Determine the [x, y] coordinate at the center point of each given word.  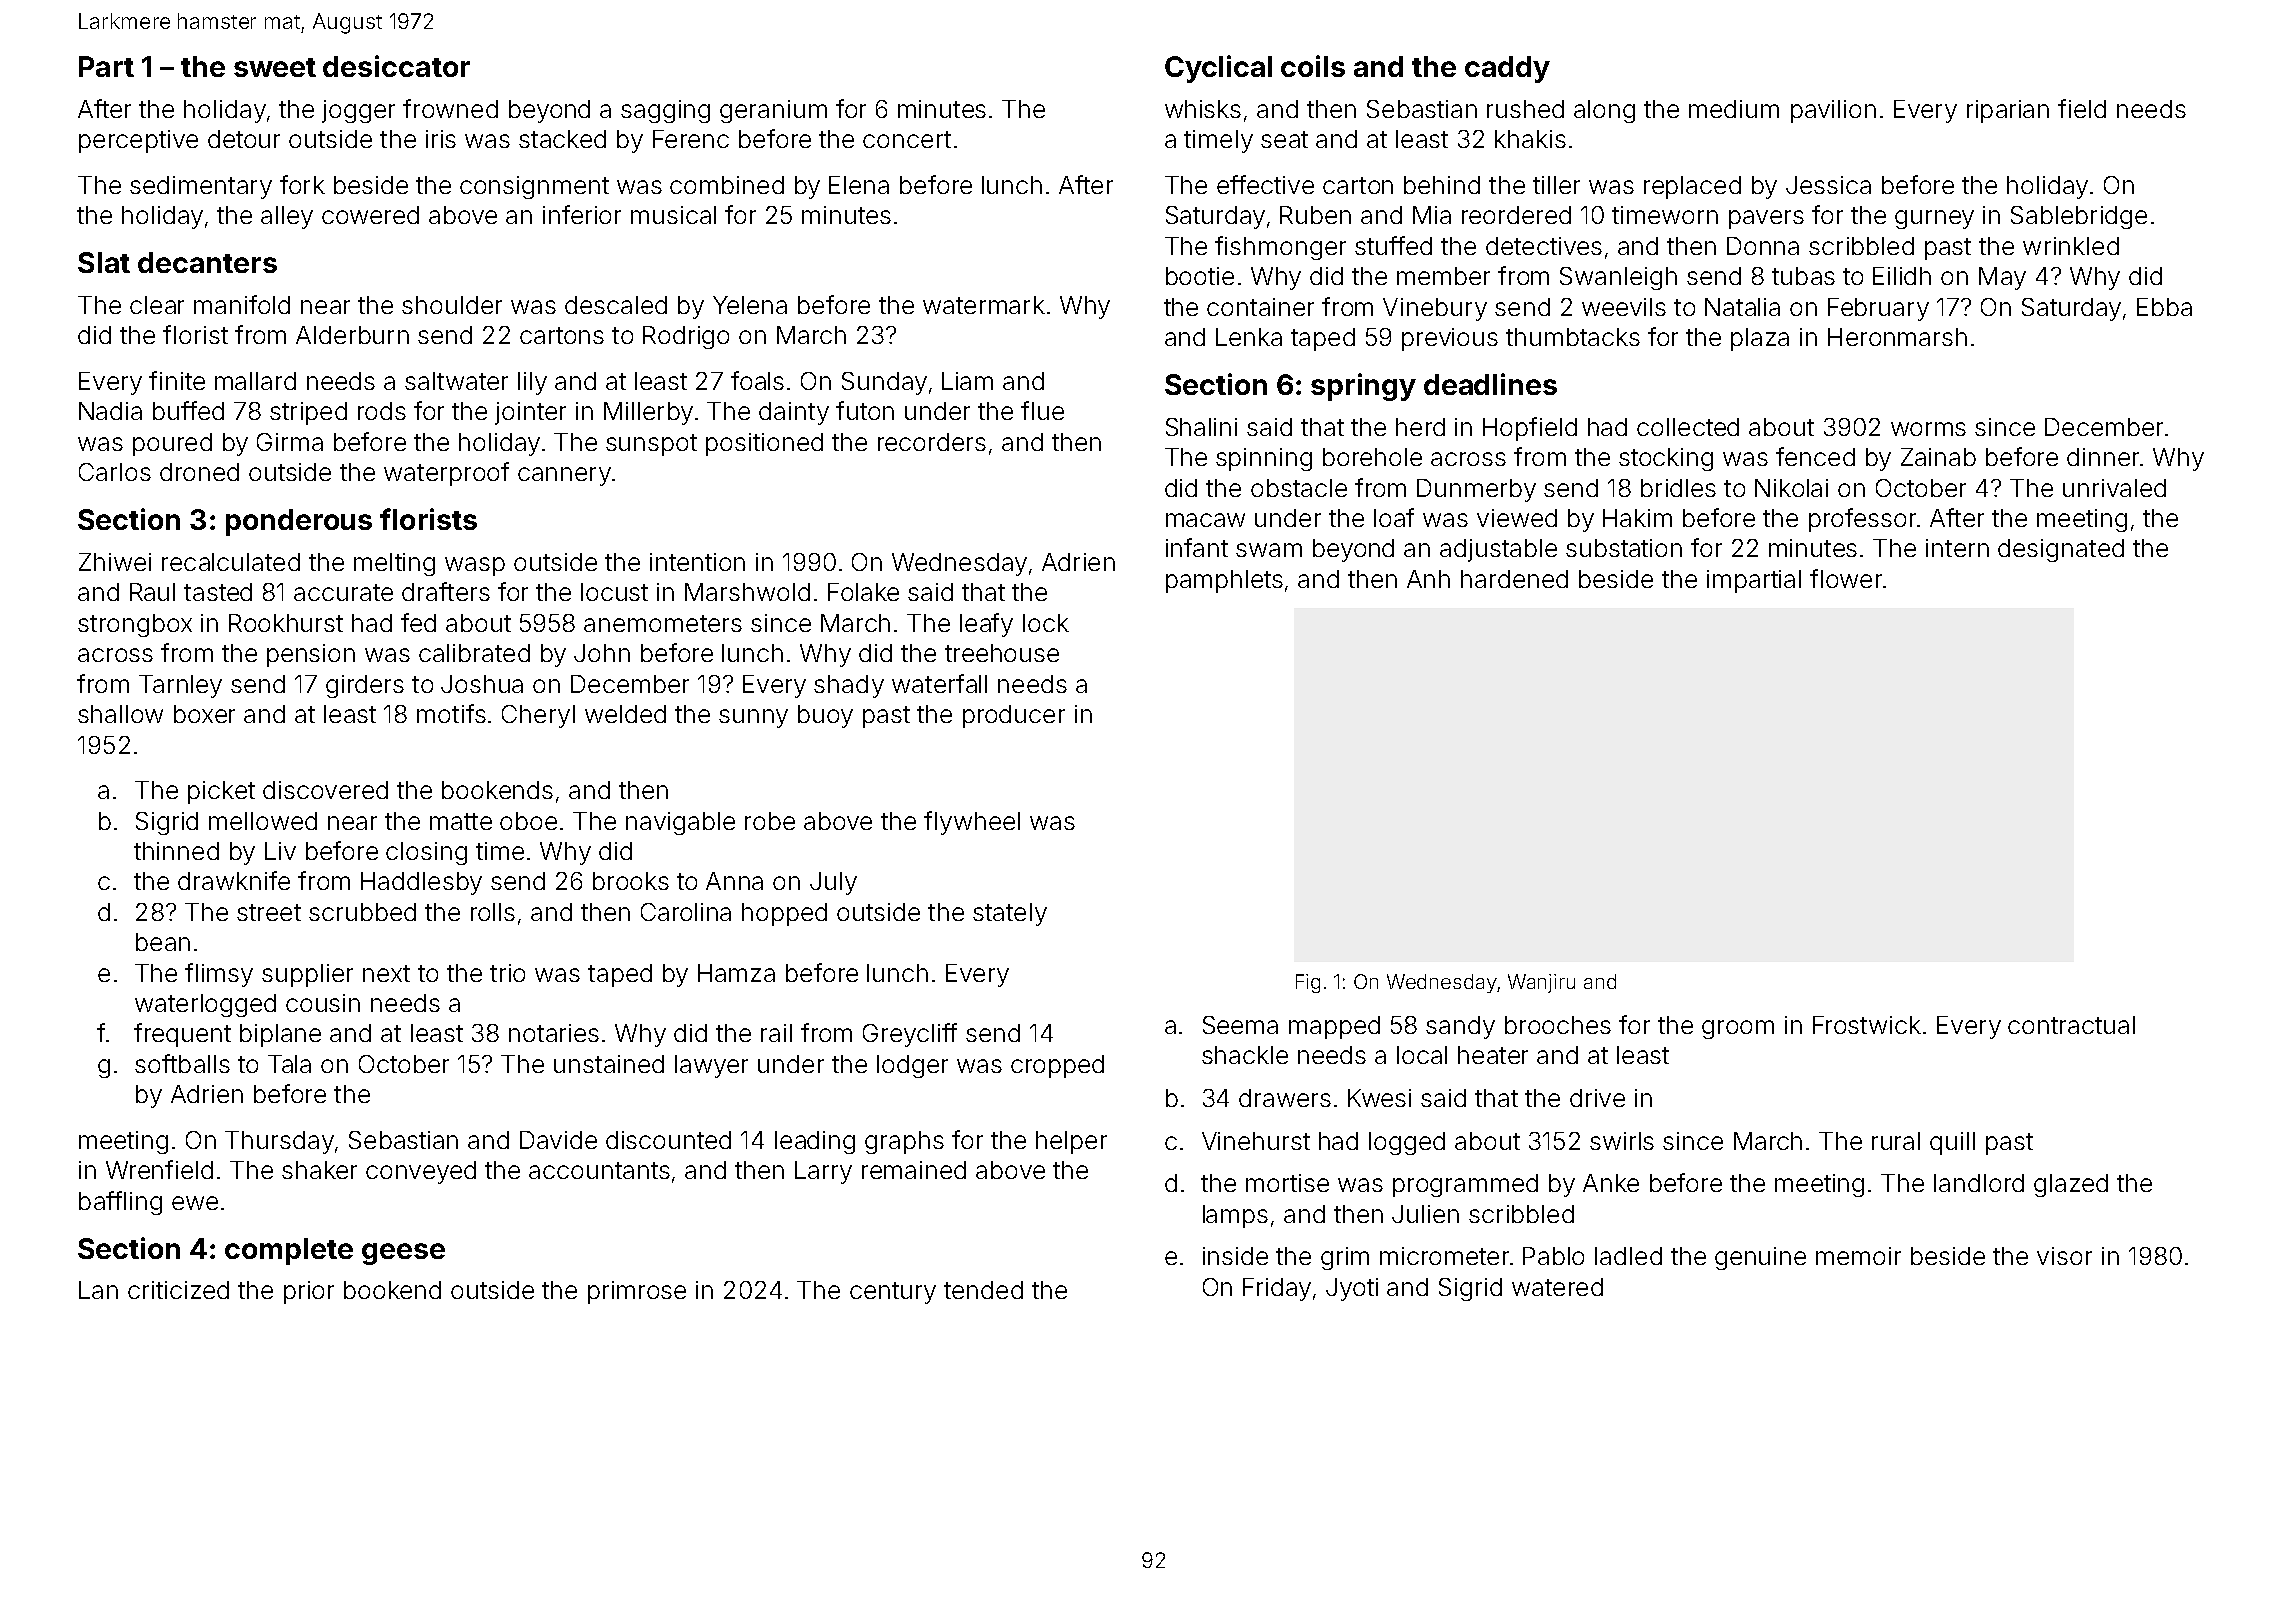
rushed [1525, 109]
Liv [280, 851]
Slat [104, 262]
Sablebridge [2079, 217]
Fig [1308, 983]
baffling [120, 1203]
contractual [2071, 1025]
